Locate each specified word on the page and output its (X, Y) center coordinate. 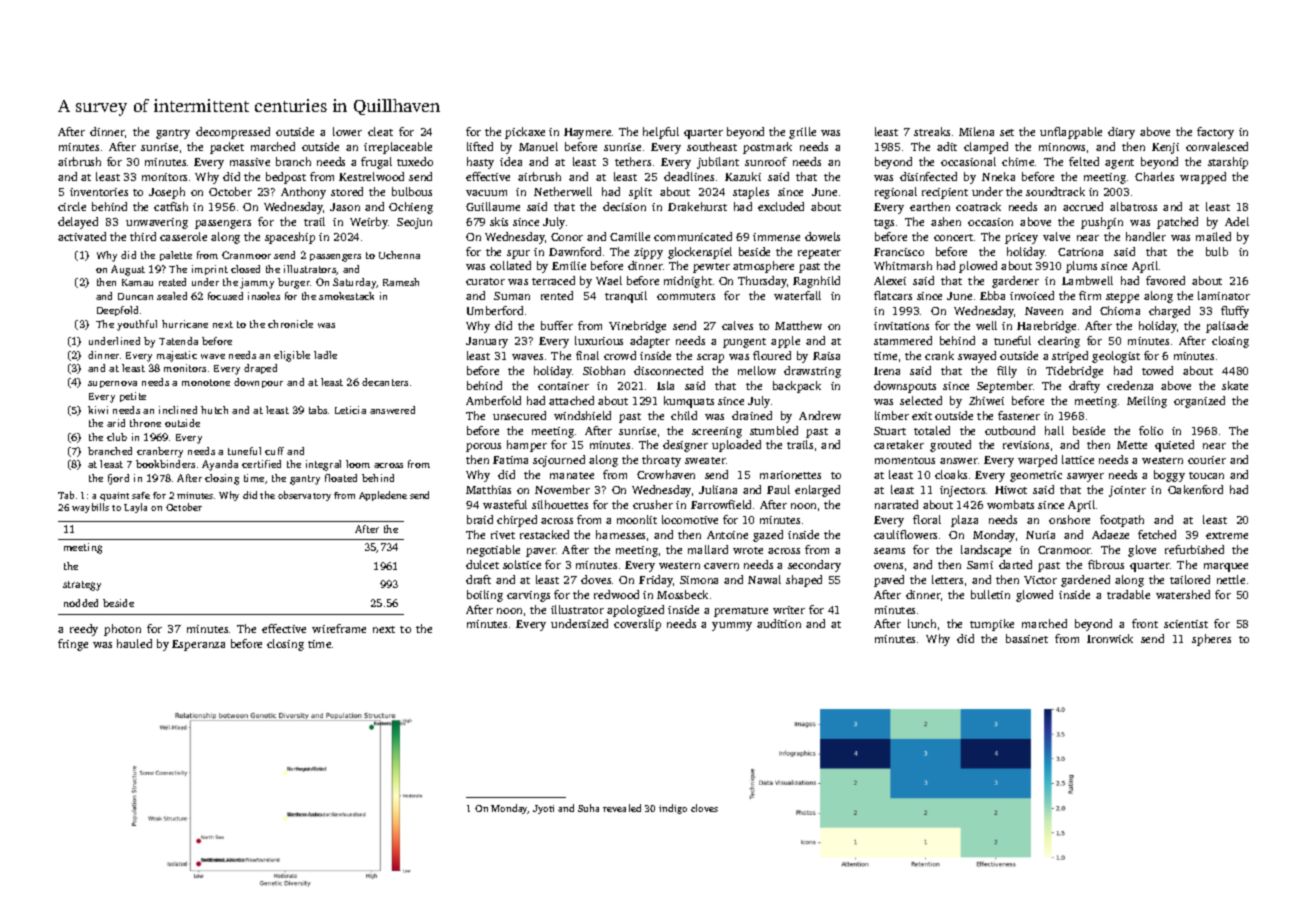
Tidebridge (1074, 372)
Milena (976, 131)
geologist (1116, 357)
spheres (1211, 640)
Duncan (135, 296)
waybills (90, 508)
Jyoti (543, 809)
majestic (177, 356)
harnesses (620, 534)
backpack (797, 387)
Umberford (495, 310)
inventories (99, 192)
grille (802, 133)
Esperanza (198, 645)
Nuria (1040, 535)
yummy (732, 626)
